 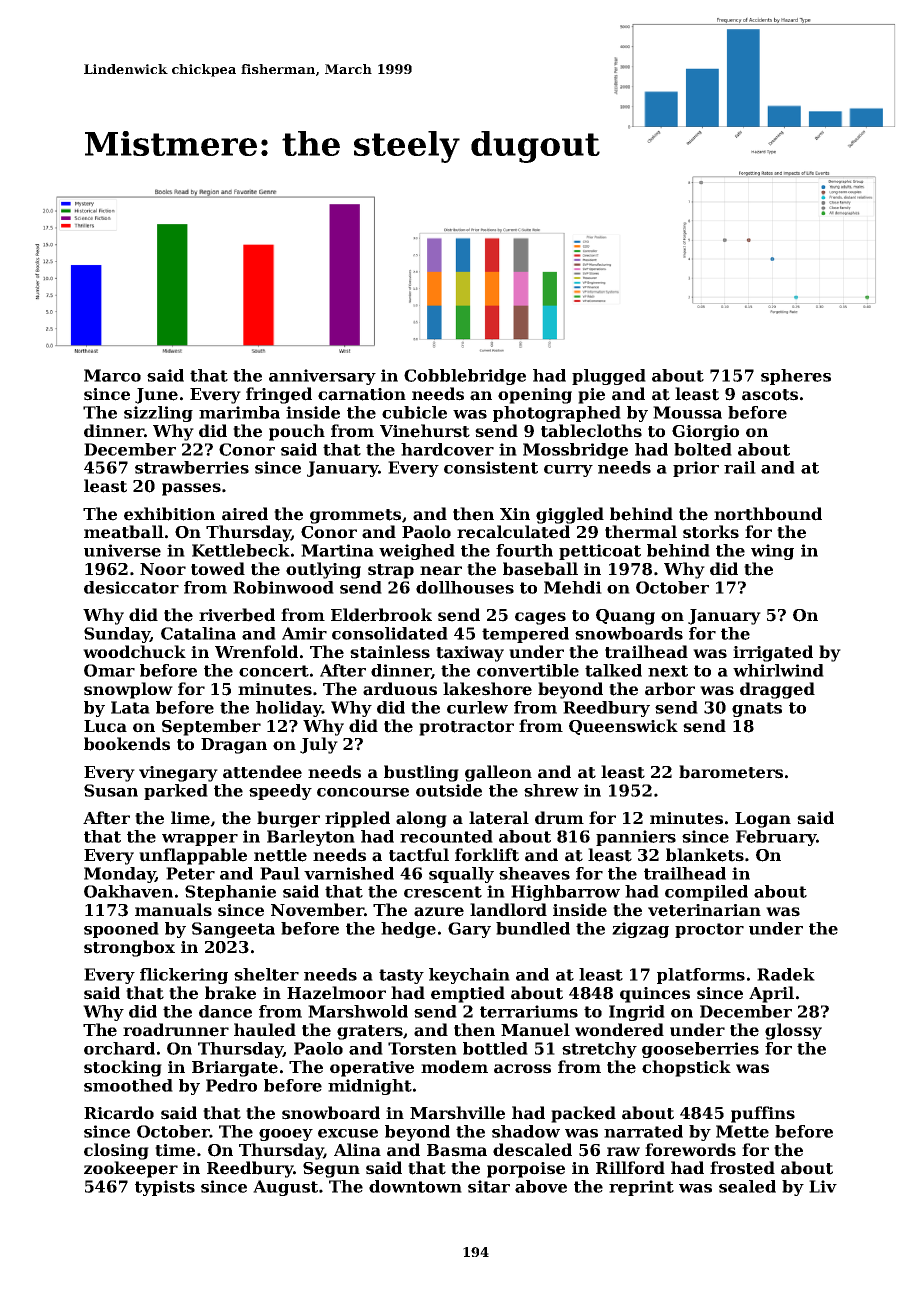 What do you see at coordinates (457, 1113) in the document?
I see `Marshville` at bounding box center [457, 1113].
